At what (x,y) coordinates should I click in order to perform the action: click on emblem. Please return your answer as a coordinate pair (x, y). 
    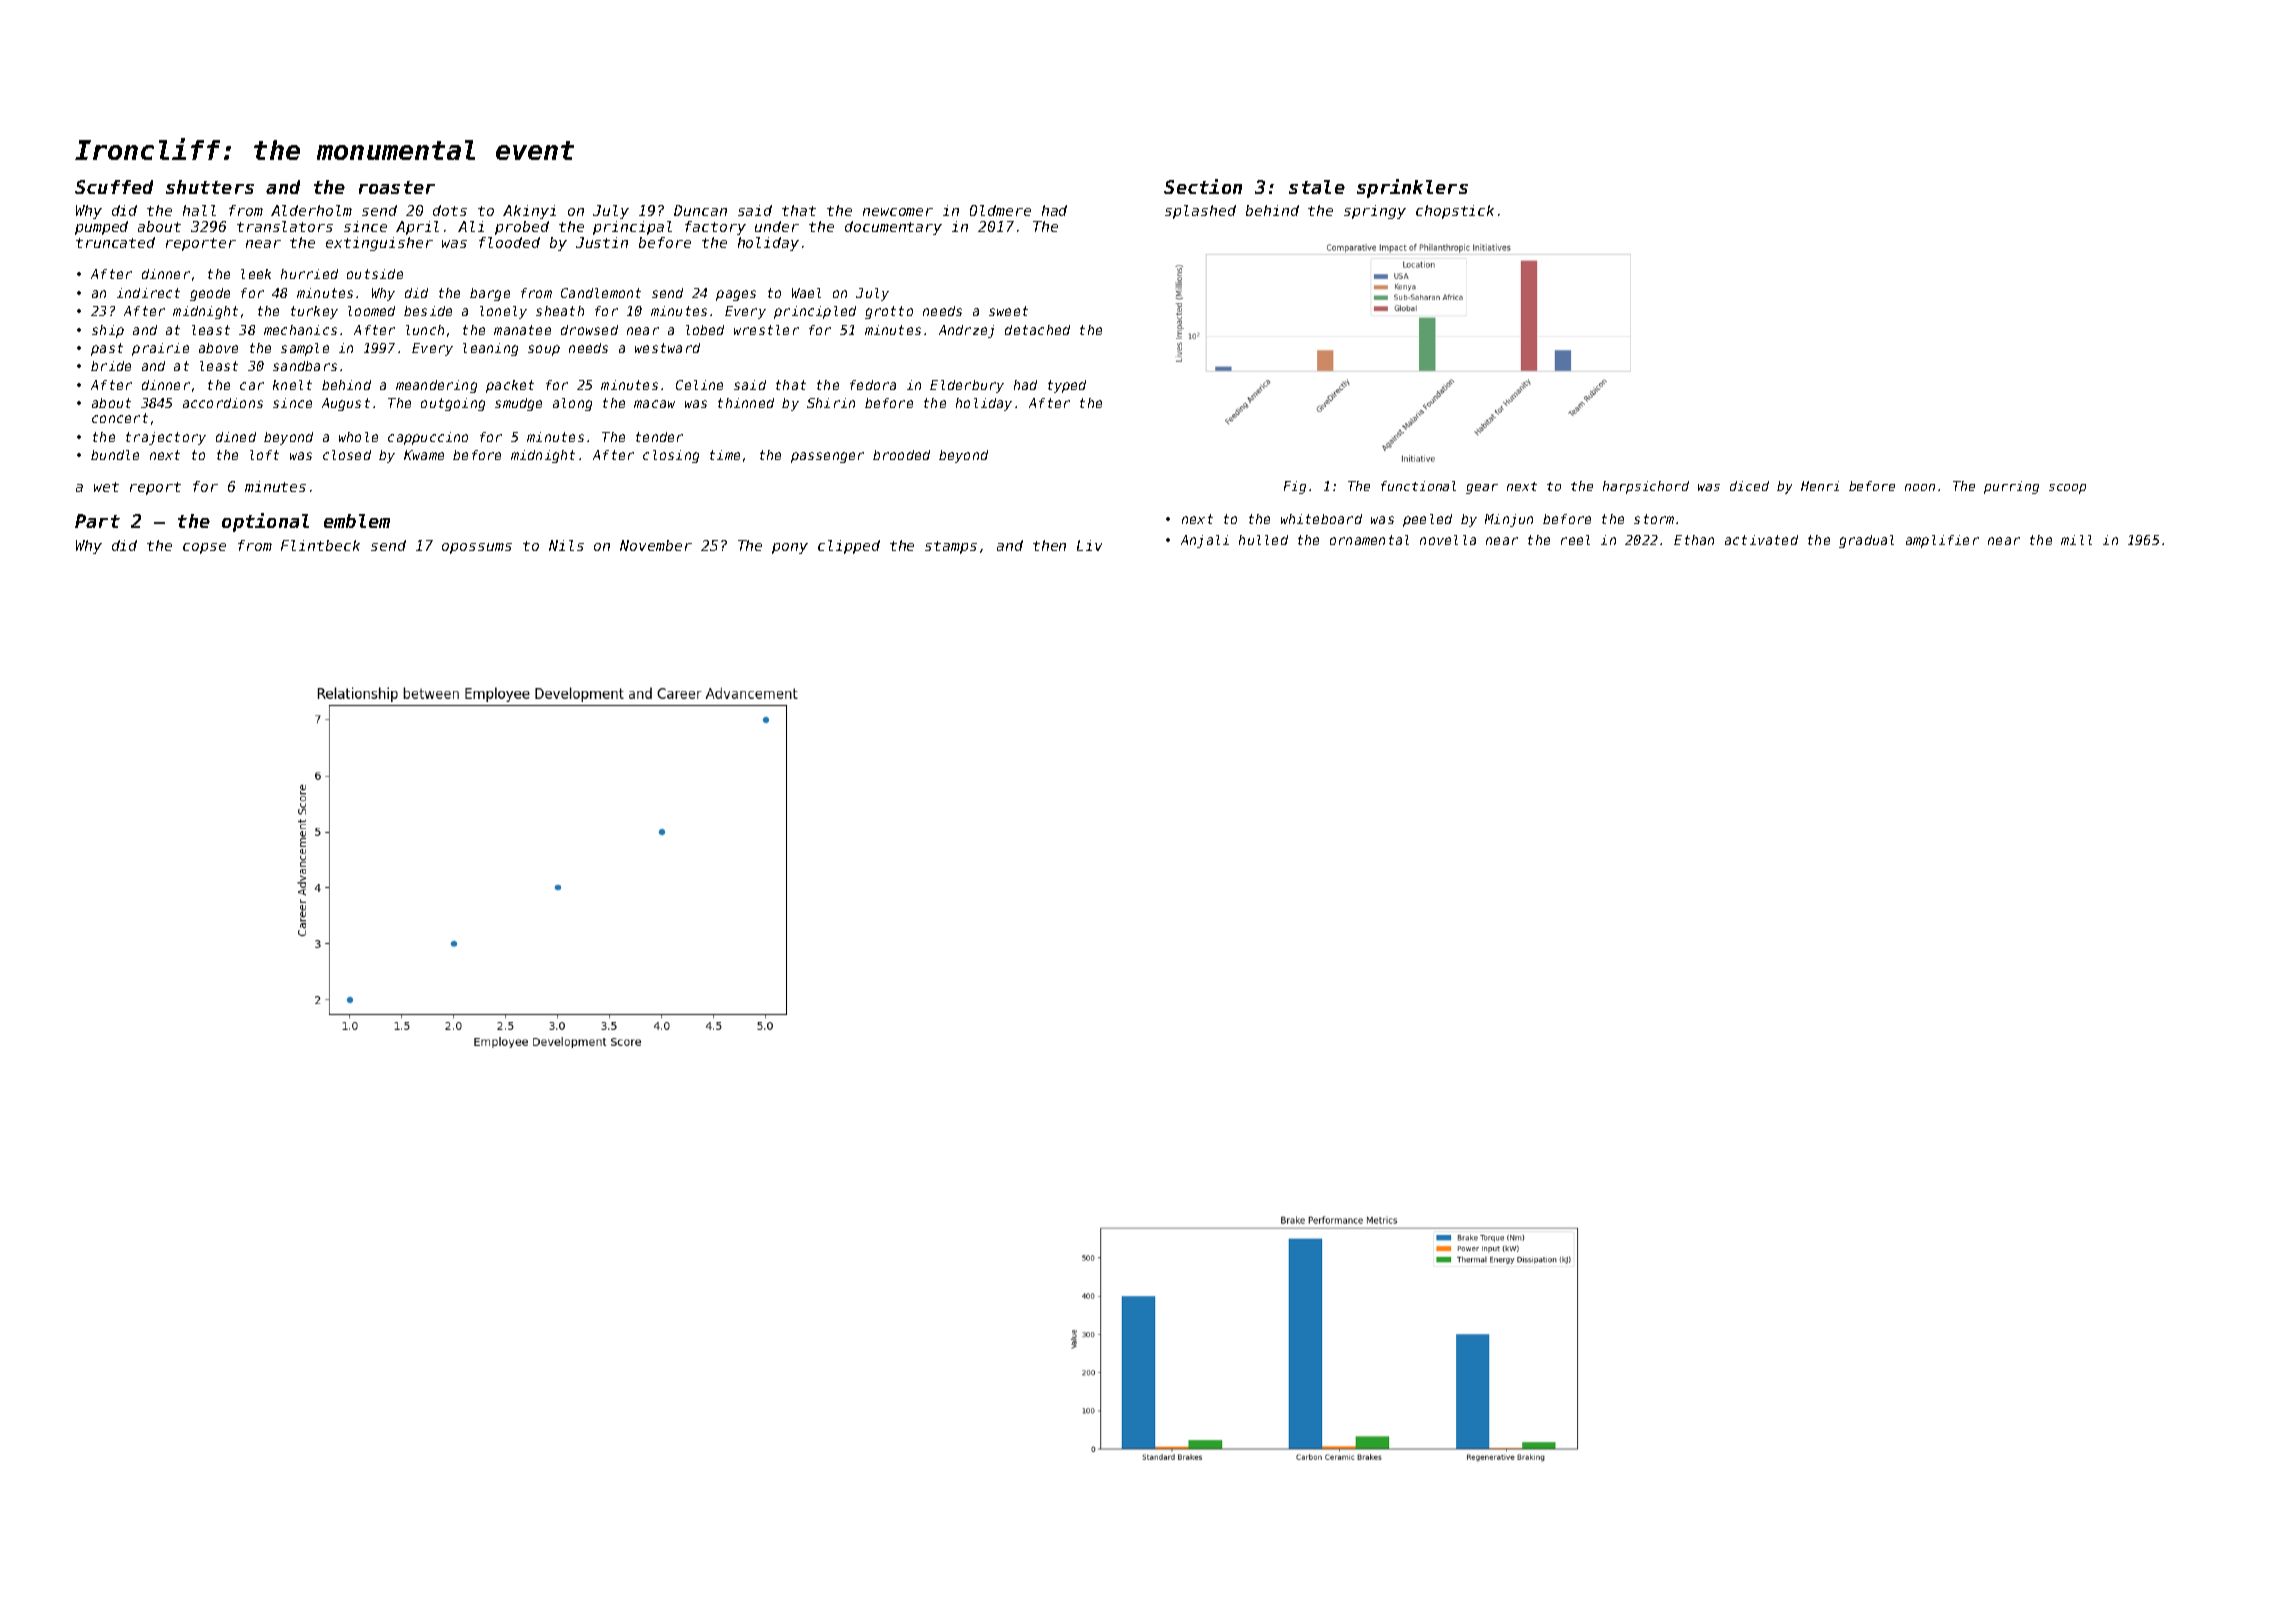
    Looking at the image, I should click on (357, 521).
